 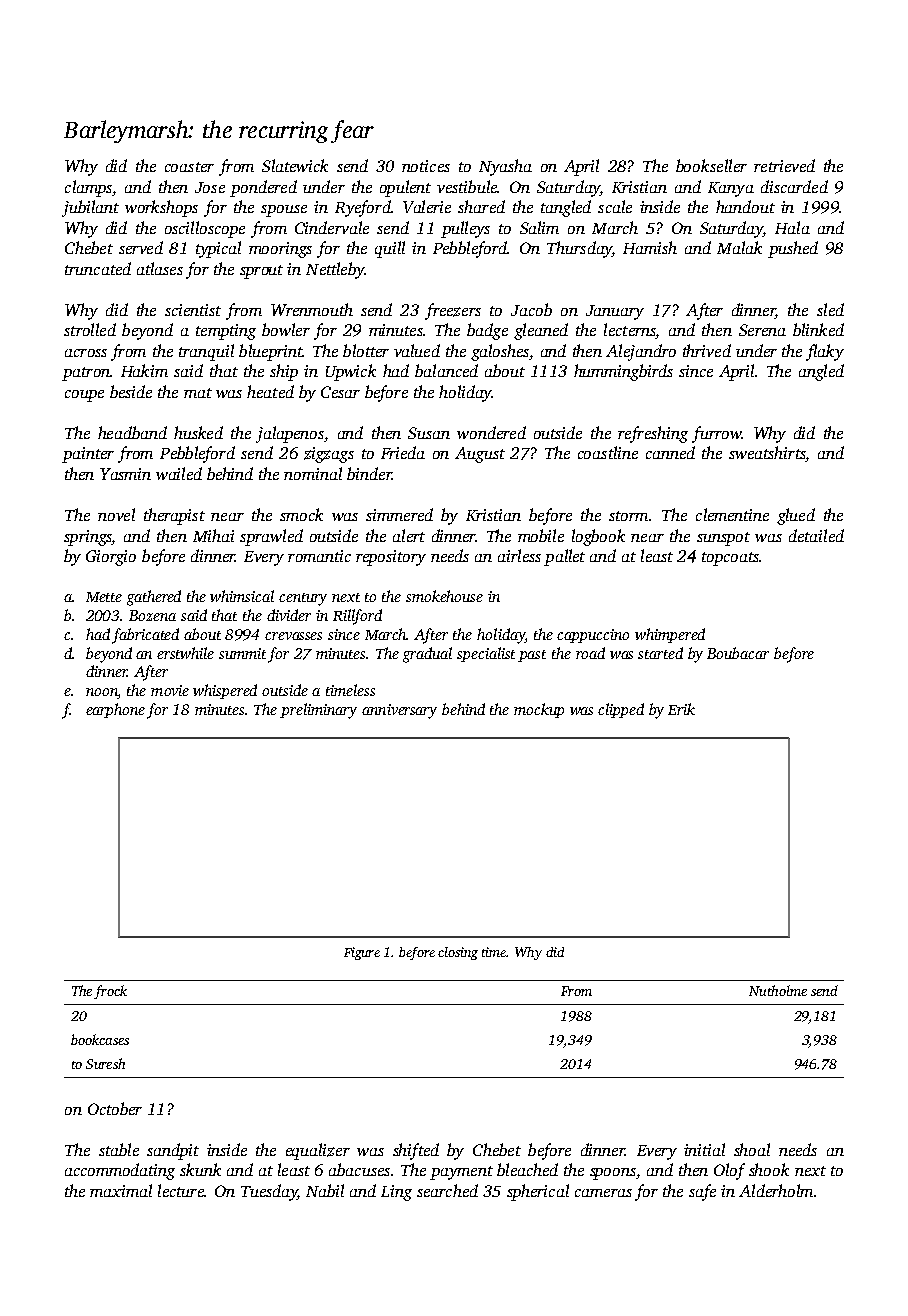 I want to click on shifted, so click(x=416, y=1151).
